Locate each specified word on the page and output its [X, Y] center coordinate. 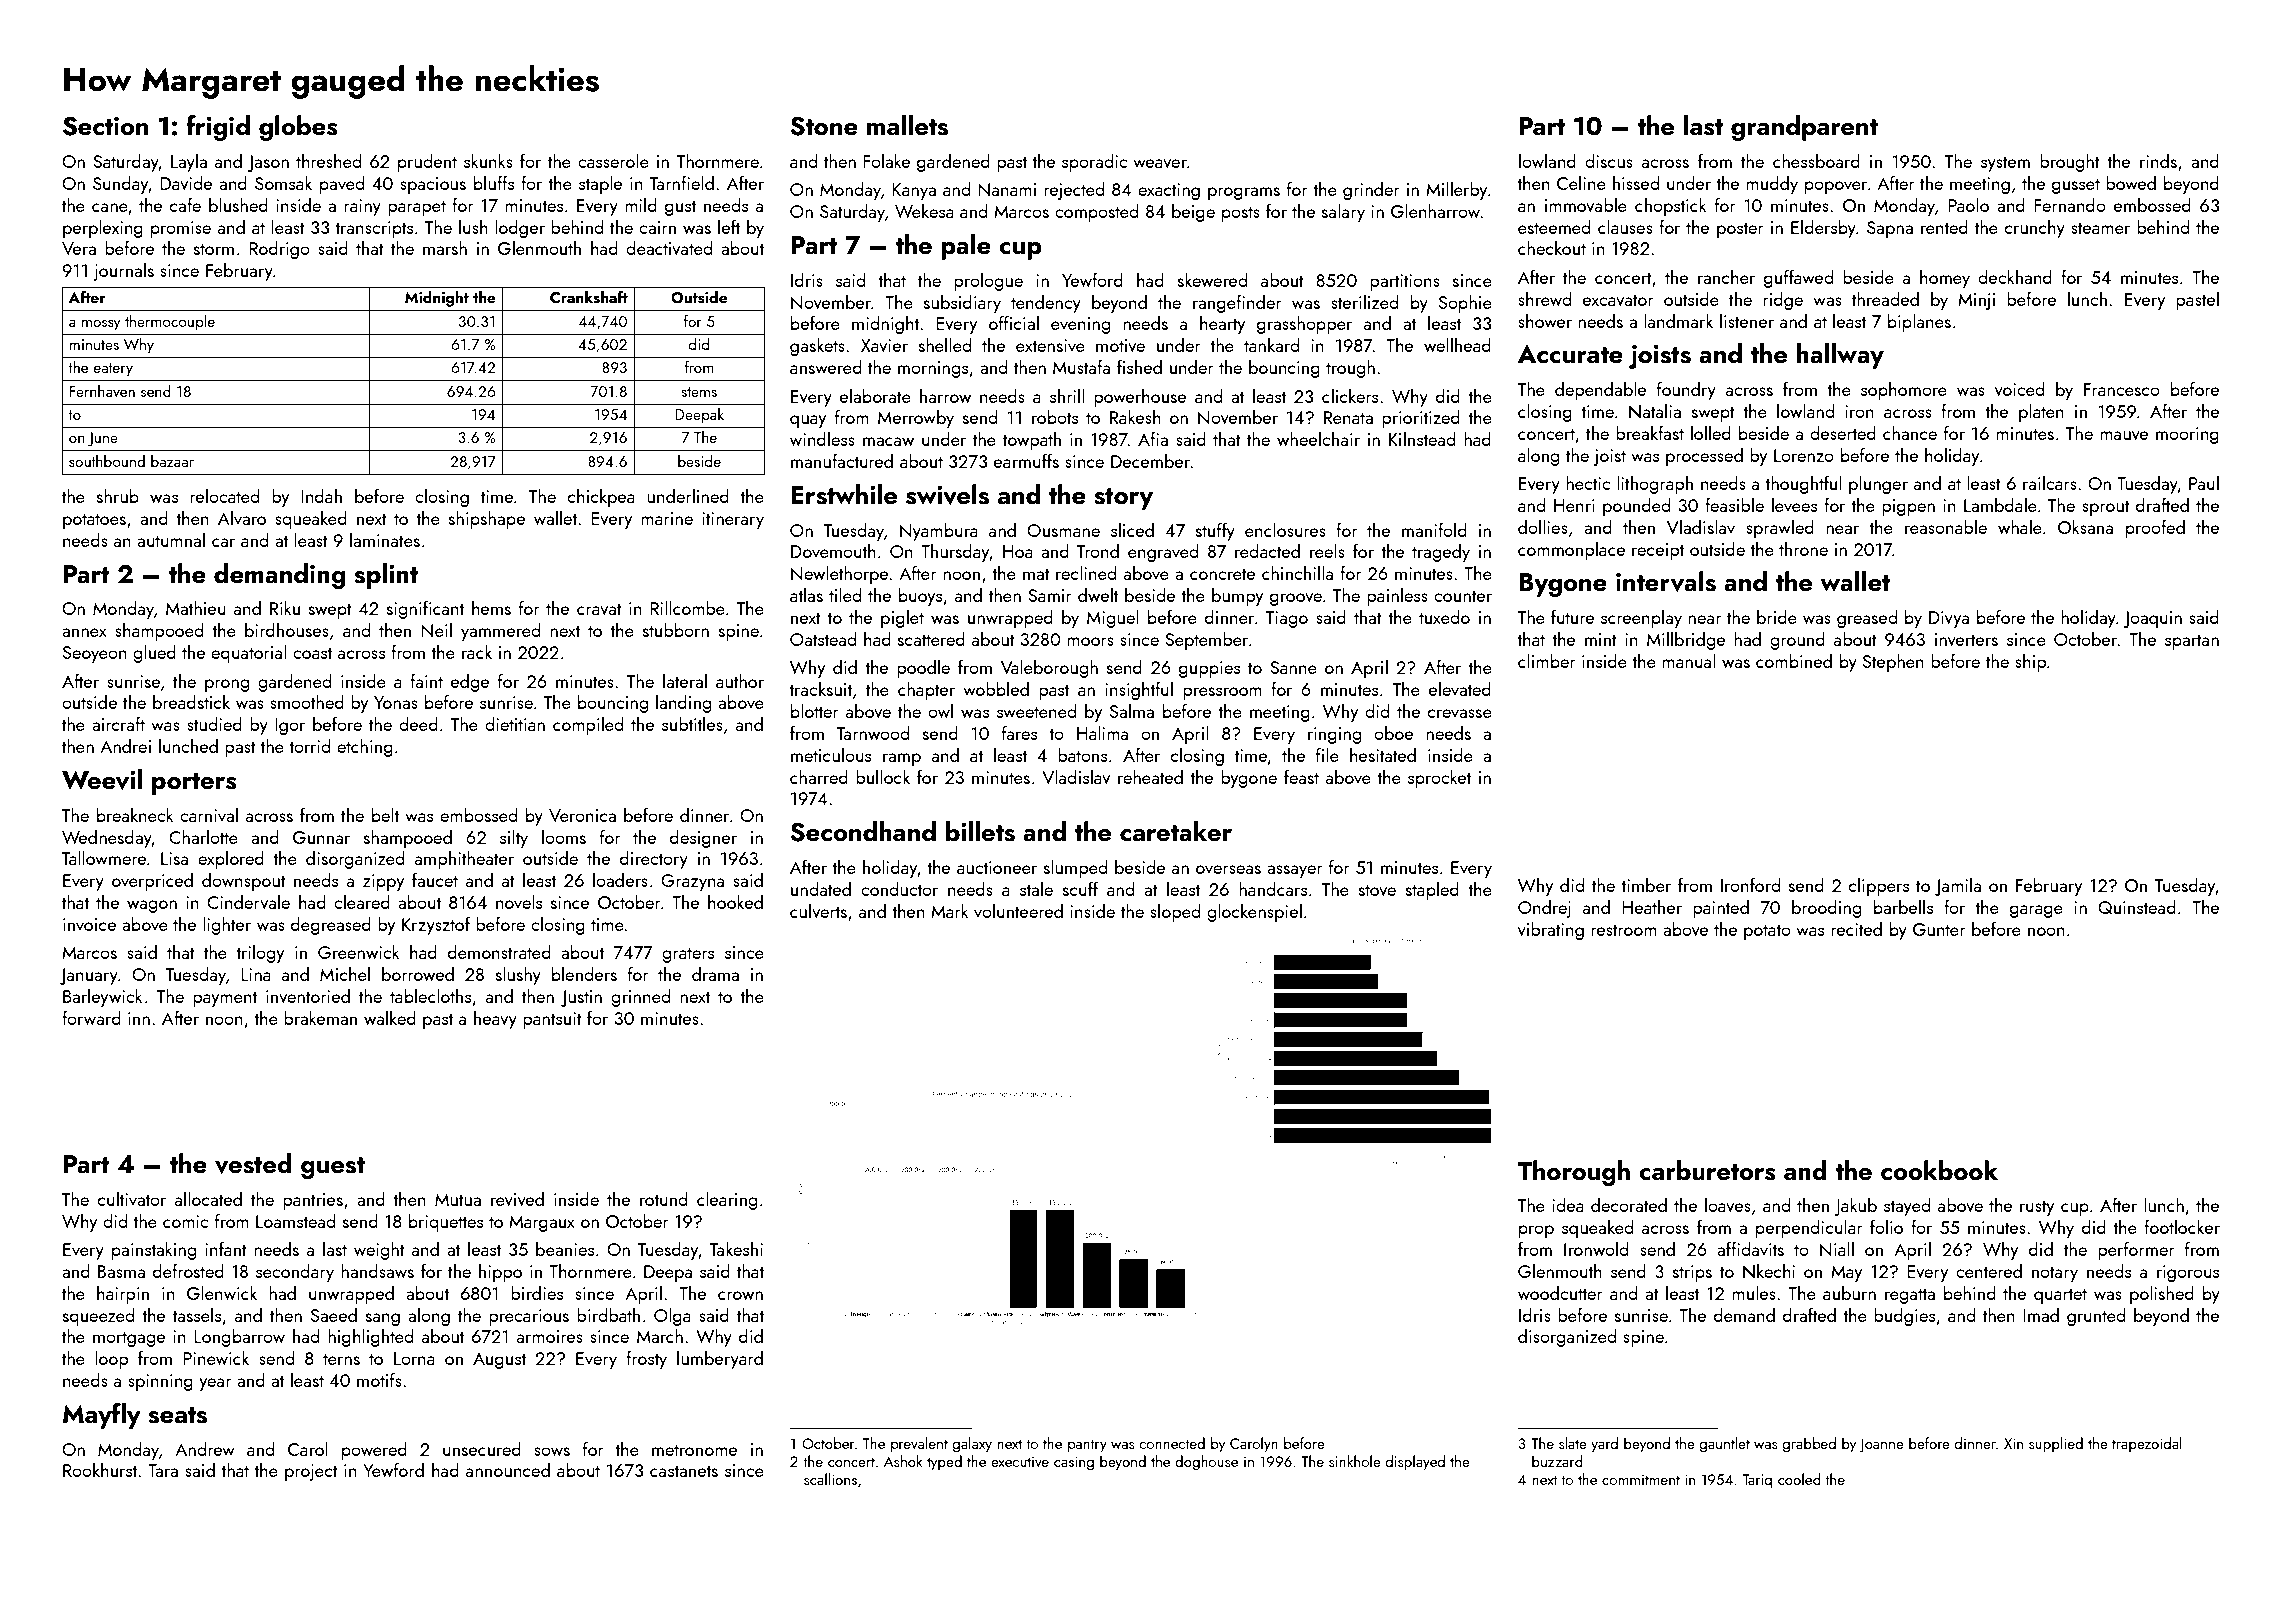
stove [1377, 890]
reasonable [1946, 527]
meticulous [831, 755]
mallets [907, 125]
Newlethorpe [839, 575]
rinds [2158, 161]
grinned [640, 998]
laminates [385, 540]
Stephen [1893, 663]
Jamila [1958, 887]
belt [385, 815]
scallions [830, 1479]
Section [105, 126]
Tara [163, 1470]
